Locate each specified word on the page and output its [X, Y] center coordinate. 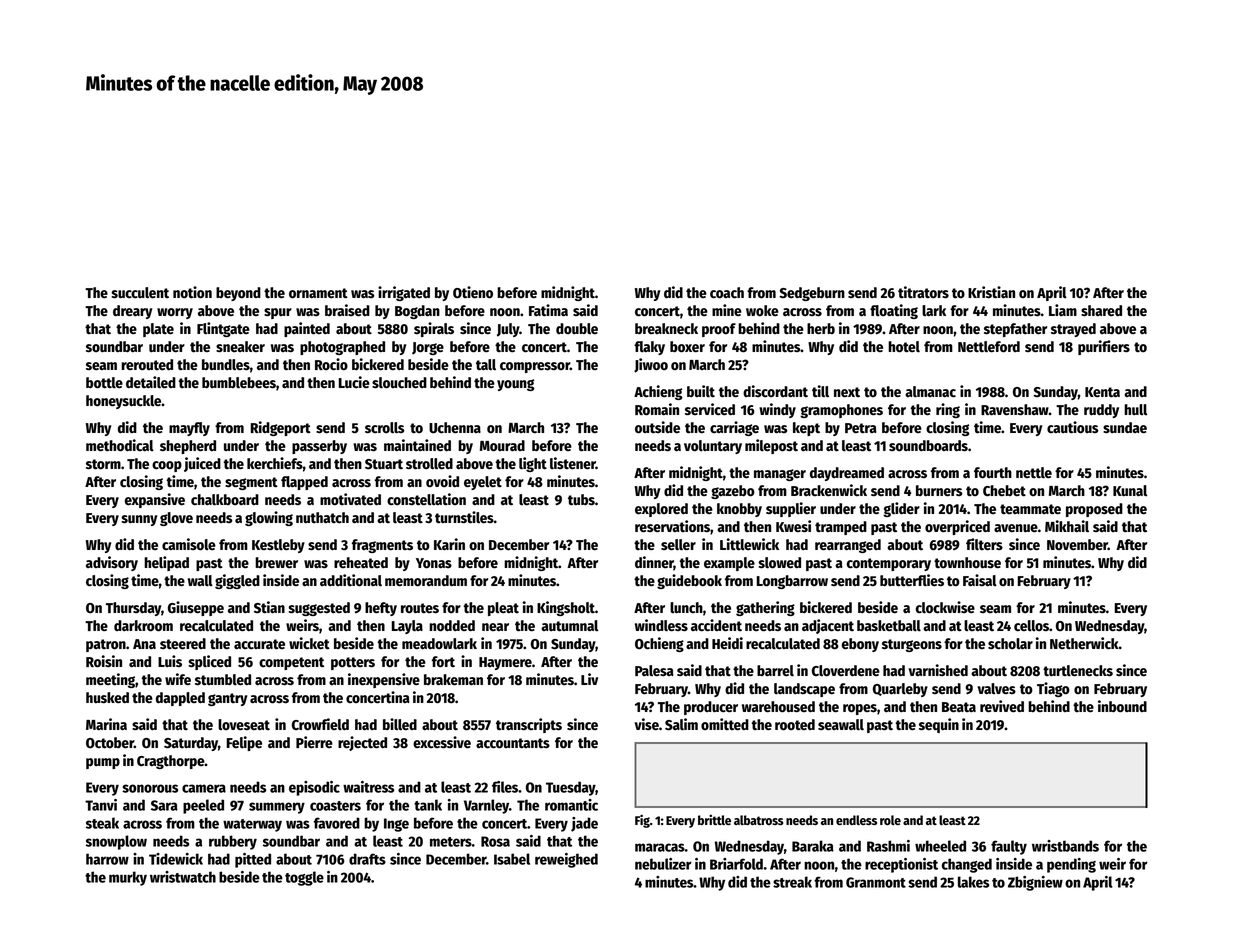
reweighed [566, 860]
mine [727, 310]
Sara [164, 805]
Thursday [133, 609]
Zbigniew [1035, 883]
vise [646, 724]
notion [192, 292]
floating [894, 311]
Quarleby [900, 690]
